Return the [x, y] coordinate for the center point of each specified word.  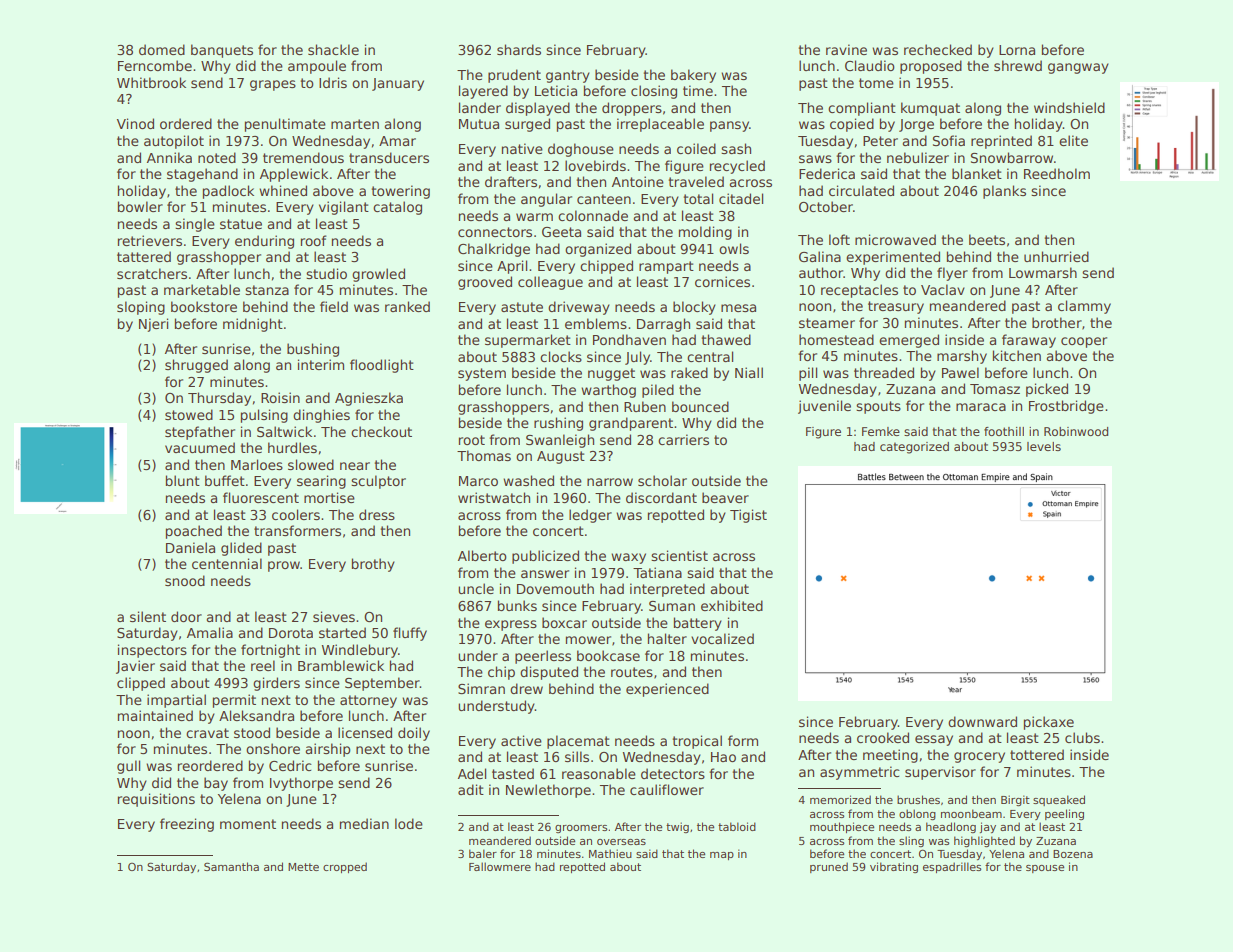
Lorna [1017, 50]
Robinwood [1076, 431]
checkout [381, 431]
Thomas [484, 455]
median [364, 823]
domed [162, 49]
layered [483, 92]
